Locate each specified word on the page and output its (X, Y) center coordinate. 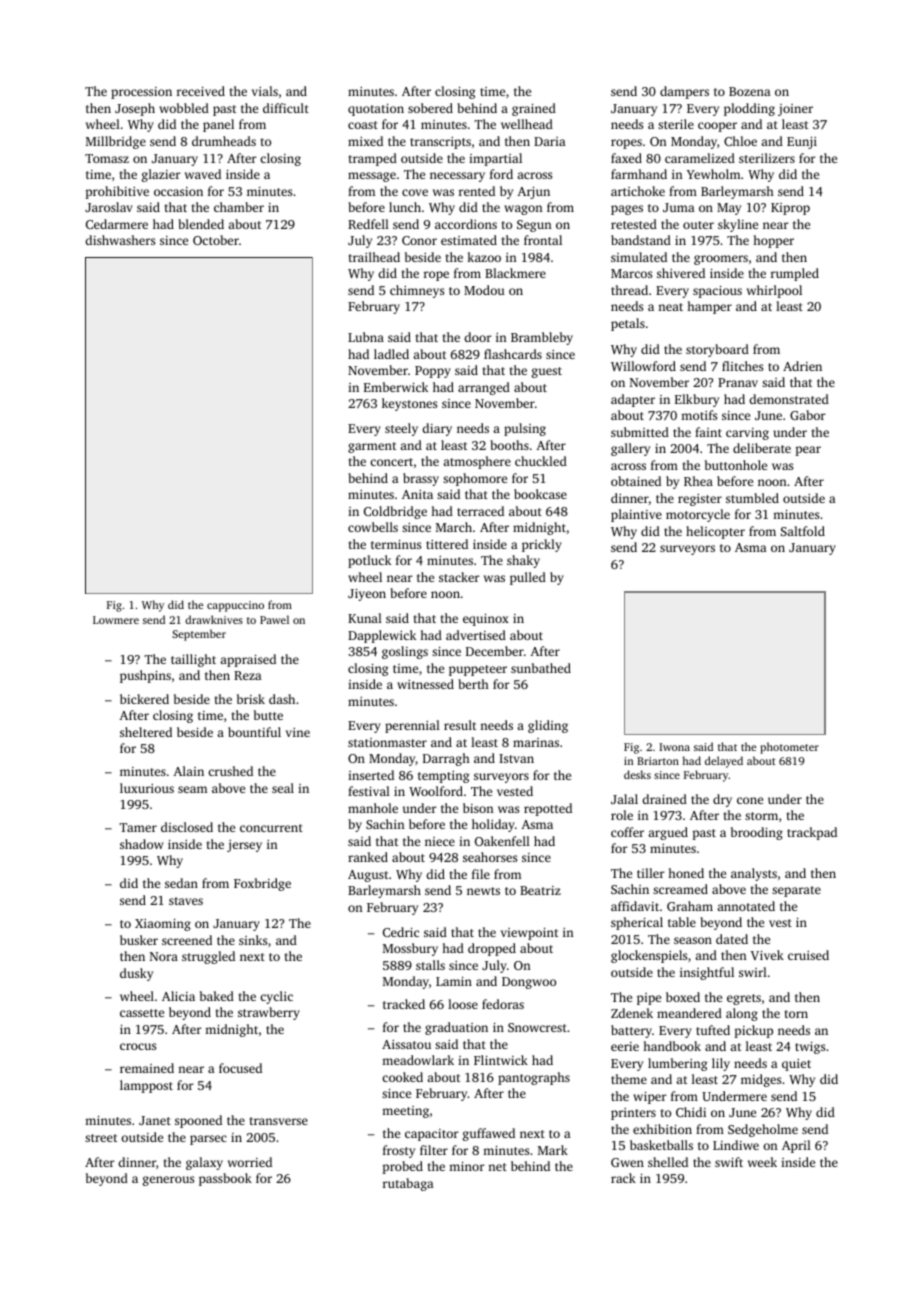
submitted (640, 432)
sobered (430, 108)
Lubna (366, 337)
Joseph (135, 109)
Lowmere (116, 620)
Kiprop (790, 209)
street (101, 1138)
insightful (707, 973)
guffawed (489, 1134)
